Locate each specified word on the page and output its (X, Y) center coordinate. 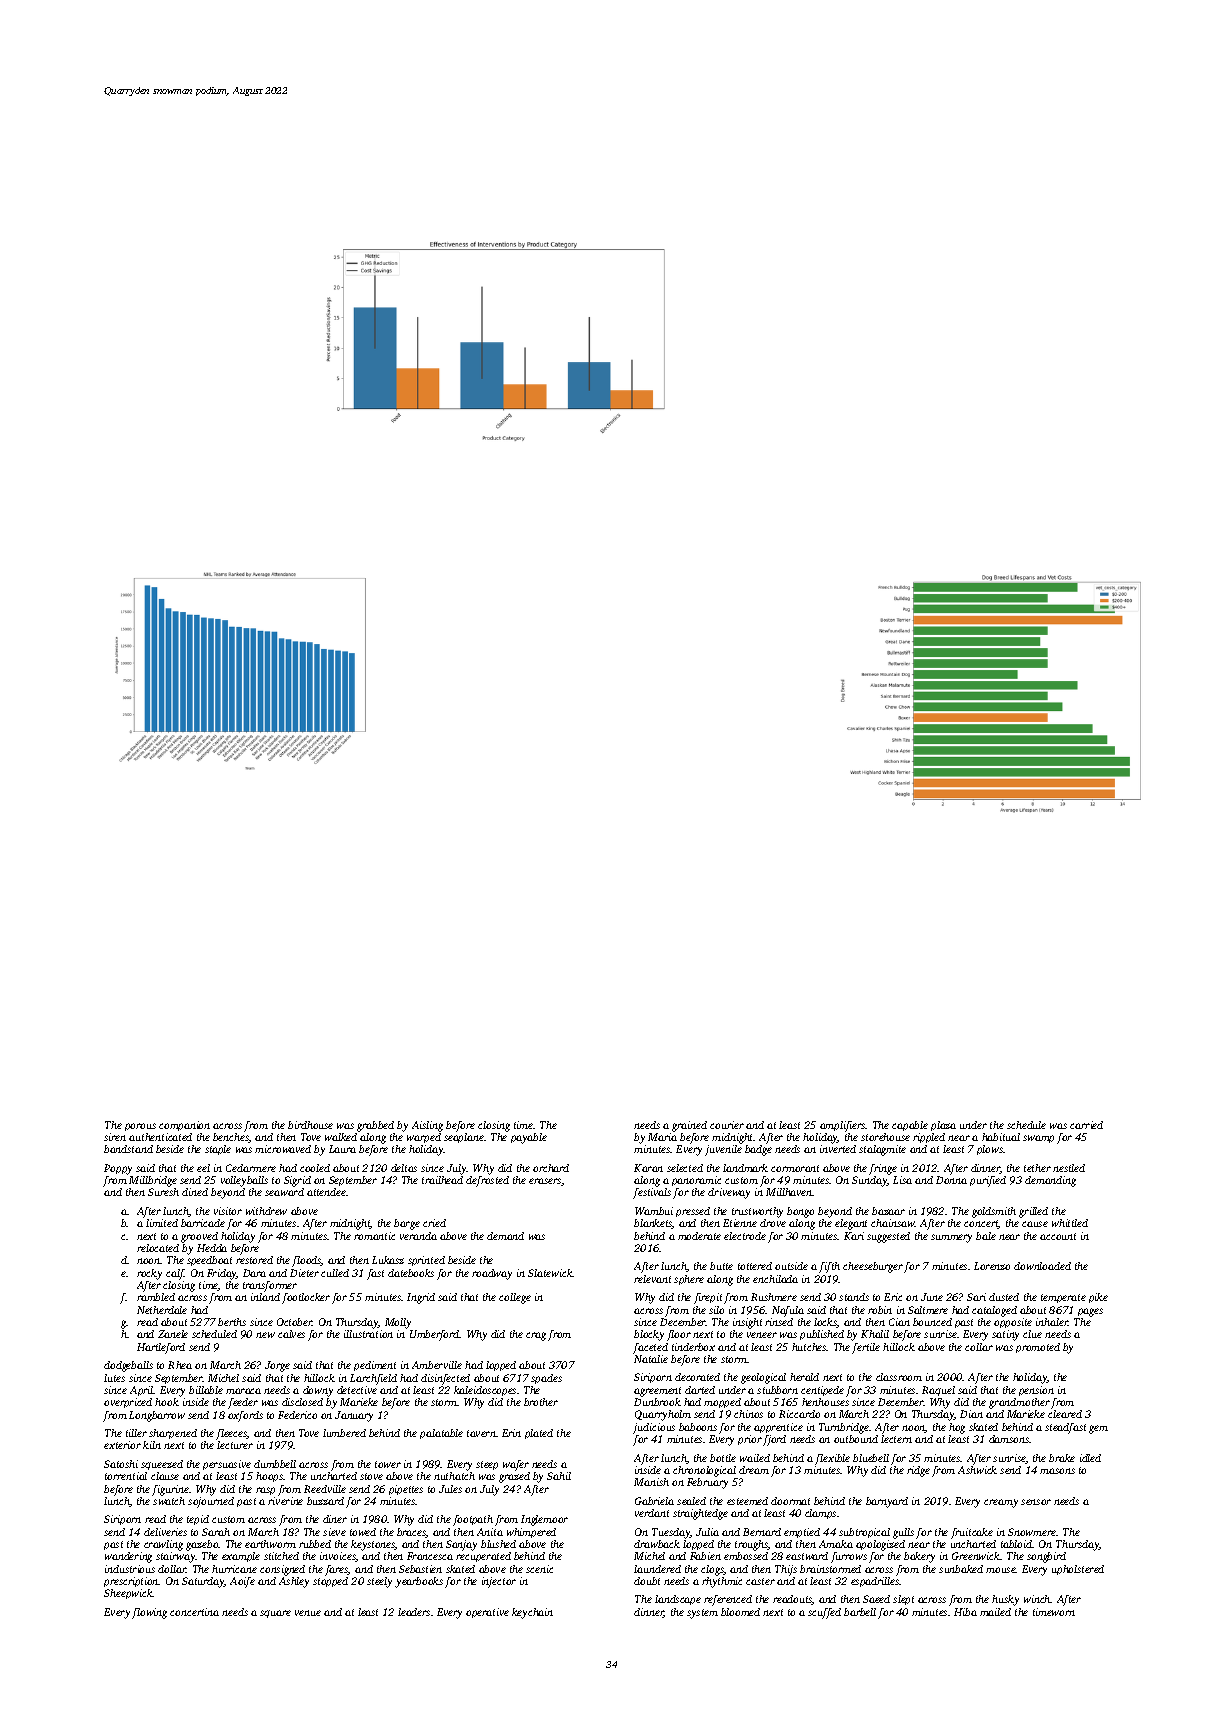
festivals (652, 1193)
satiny (1005, 1335)
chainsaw (893, 1223)
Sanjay (461, 1545)
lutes (114, 1378)
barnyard (887, 1502)
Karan (648, 1168)
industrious (130, 1569)
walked (341, 1137)
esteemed (747, 1501)
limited (162, 1223)
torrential (126, 1476)
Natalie (651, 1359)
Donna (951, 1180)
